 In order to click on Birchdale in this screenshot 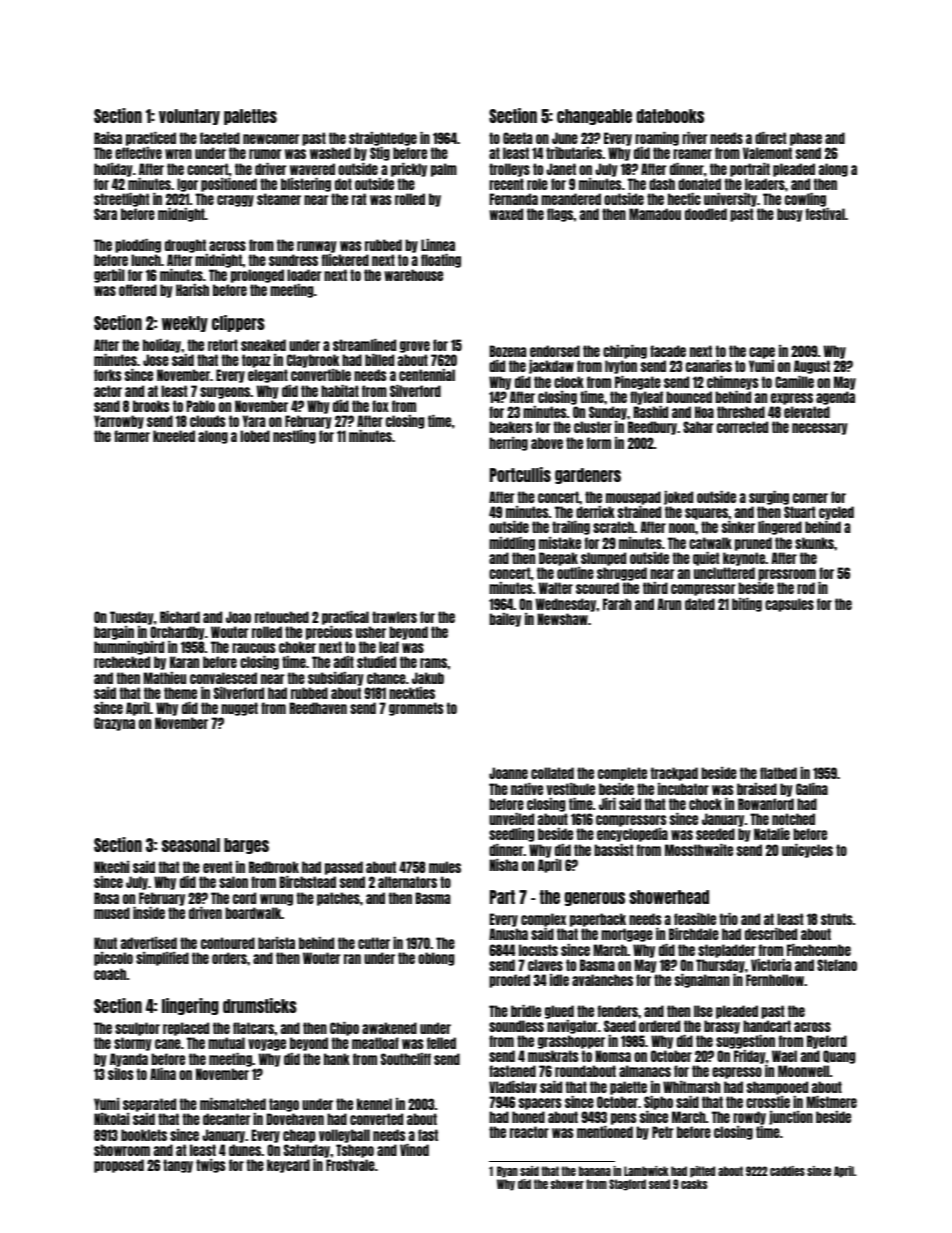, I will do `click(694, 934)`.
